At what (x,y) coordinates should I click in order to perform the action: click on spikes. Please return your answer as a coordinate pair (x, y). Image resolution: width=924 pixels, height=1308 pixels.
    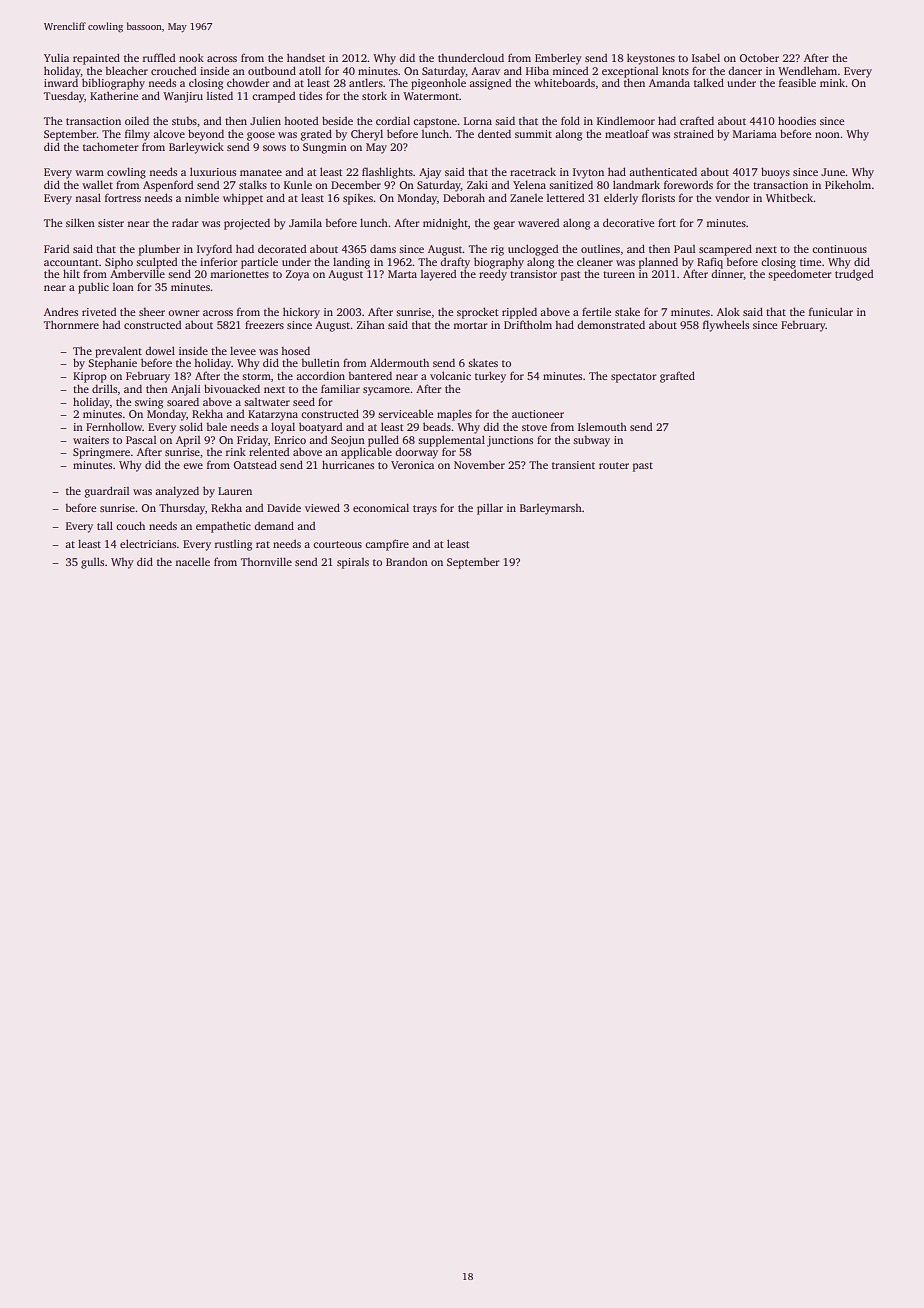
    Looking at the image, I should click on (358, 199).
